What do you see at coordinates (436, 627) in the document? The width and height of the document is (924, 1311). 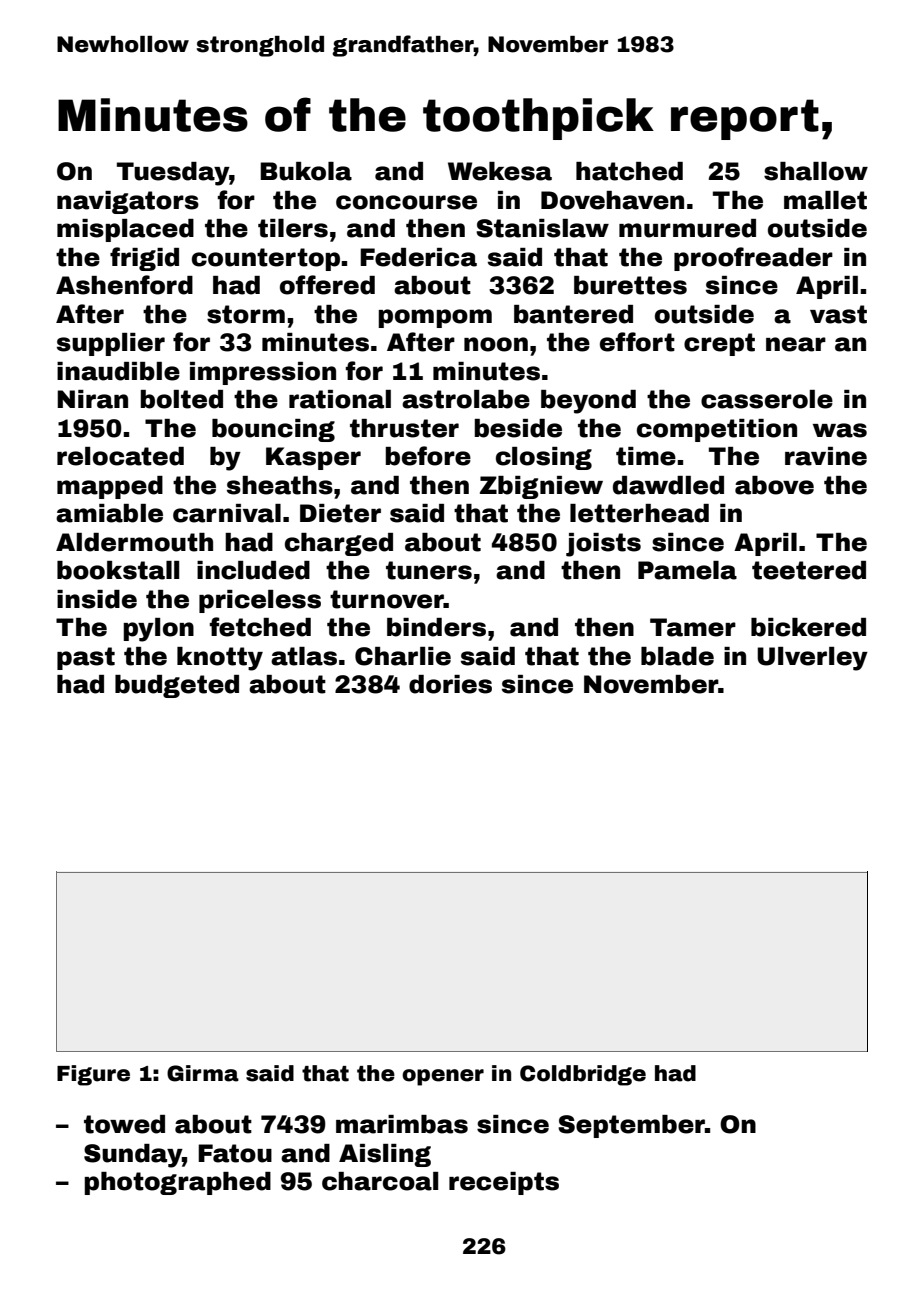 I see `binders` at bounding box center [436, 627].
